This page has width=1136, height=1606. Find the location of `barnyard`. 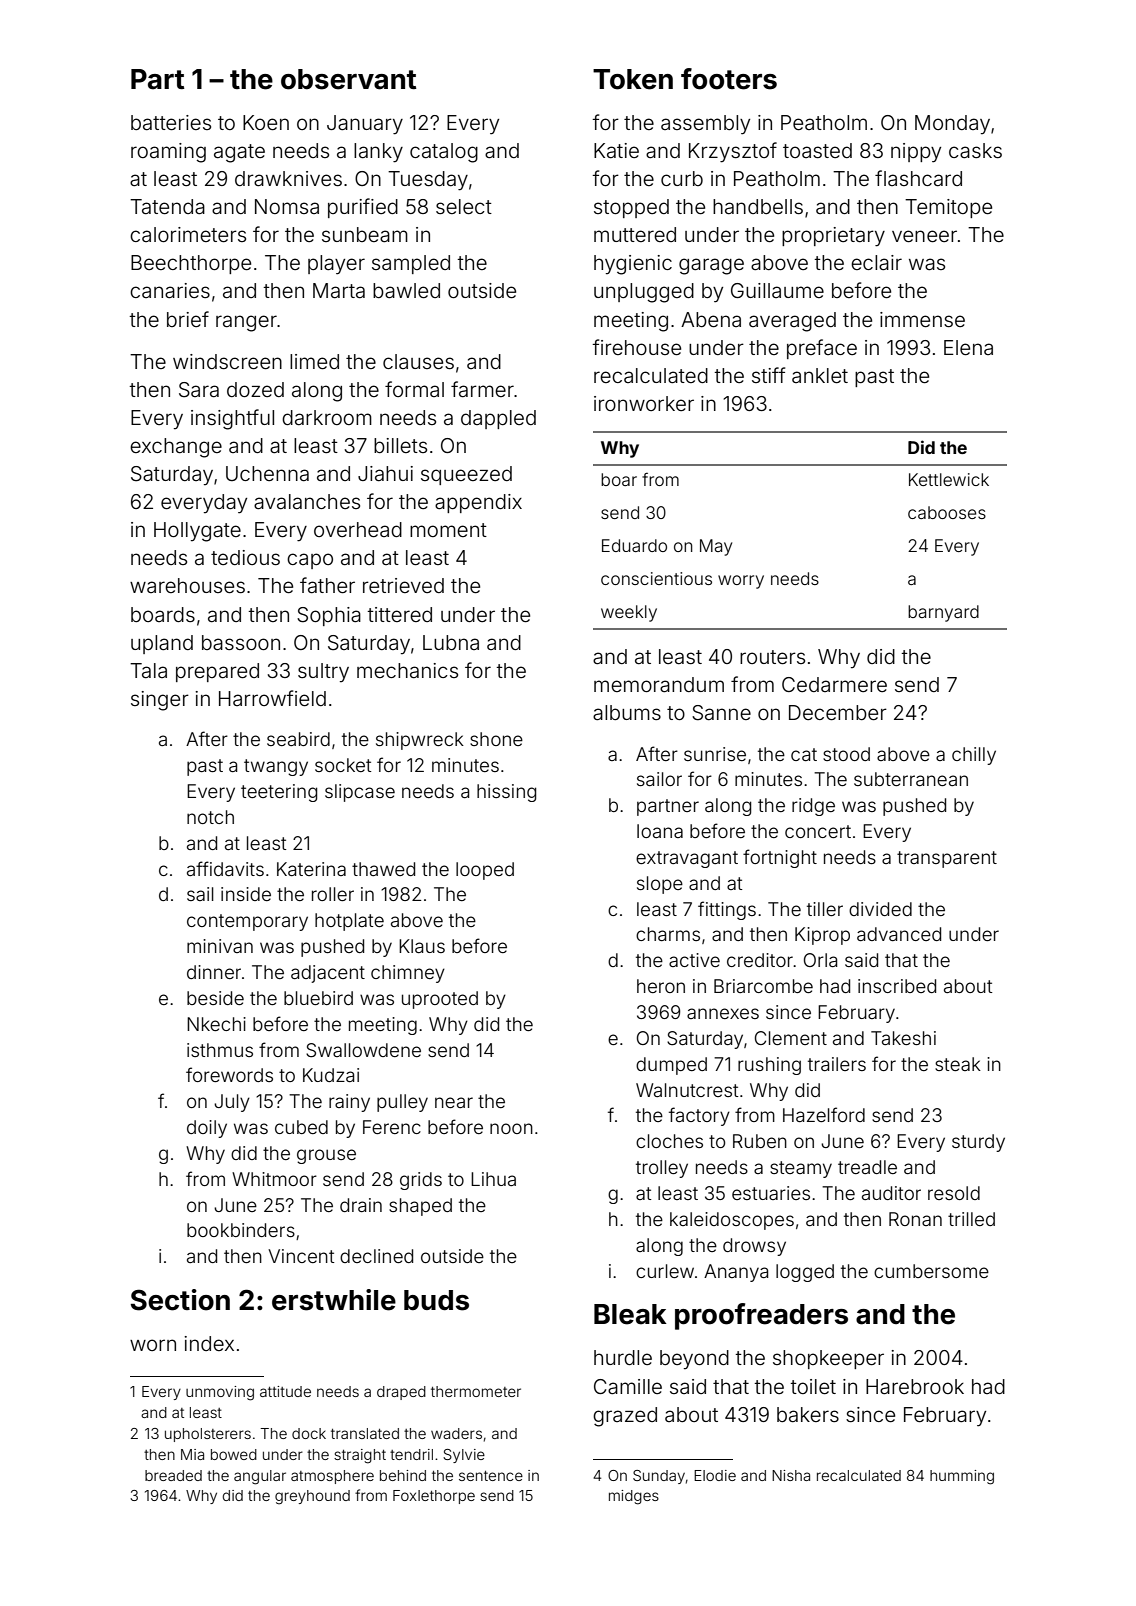

barnyard is located at coordinates (943, 613).
